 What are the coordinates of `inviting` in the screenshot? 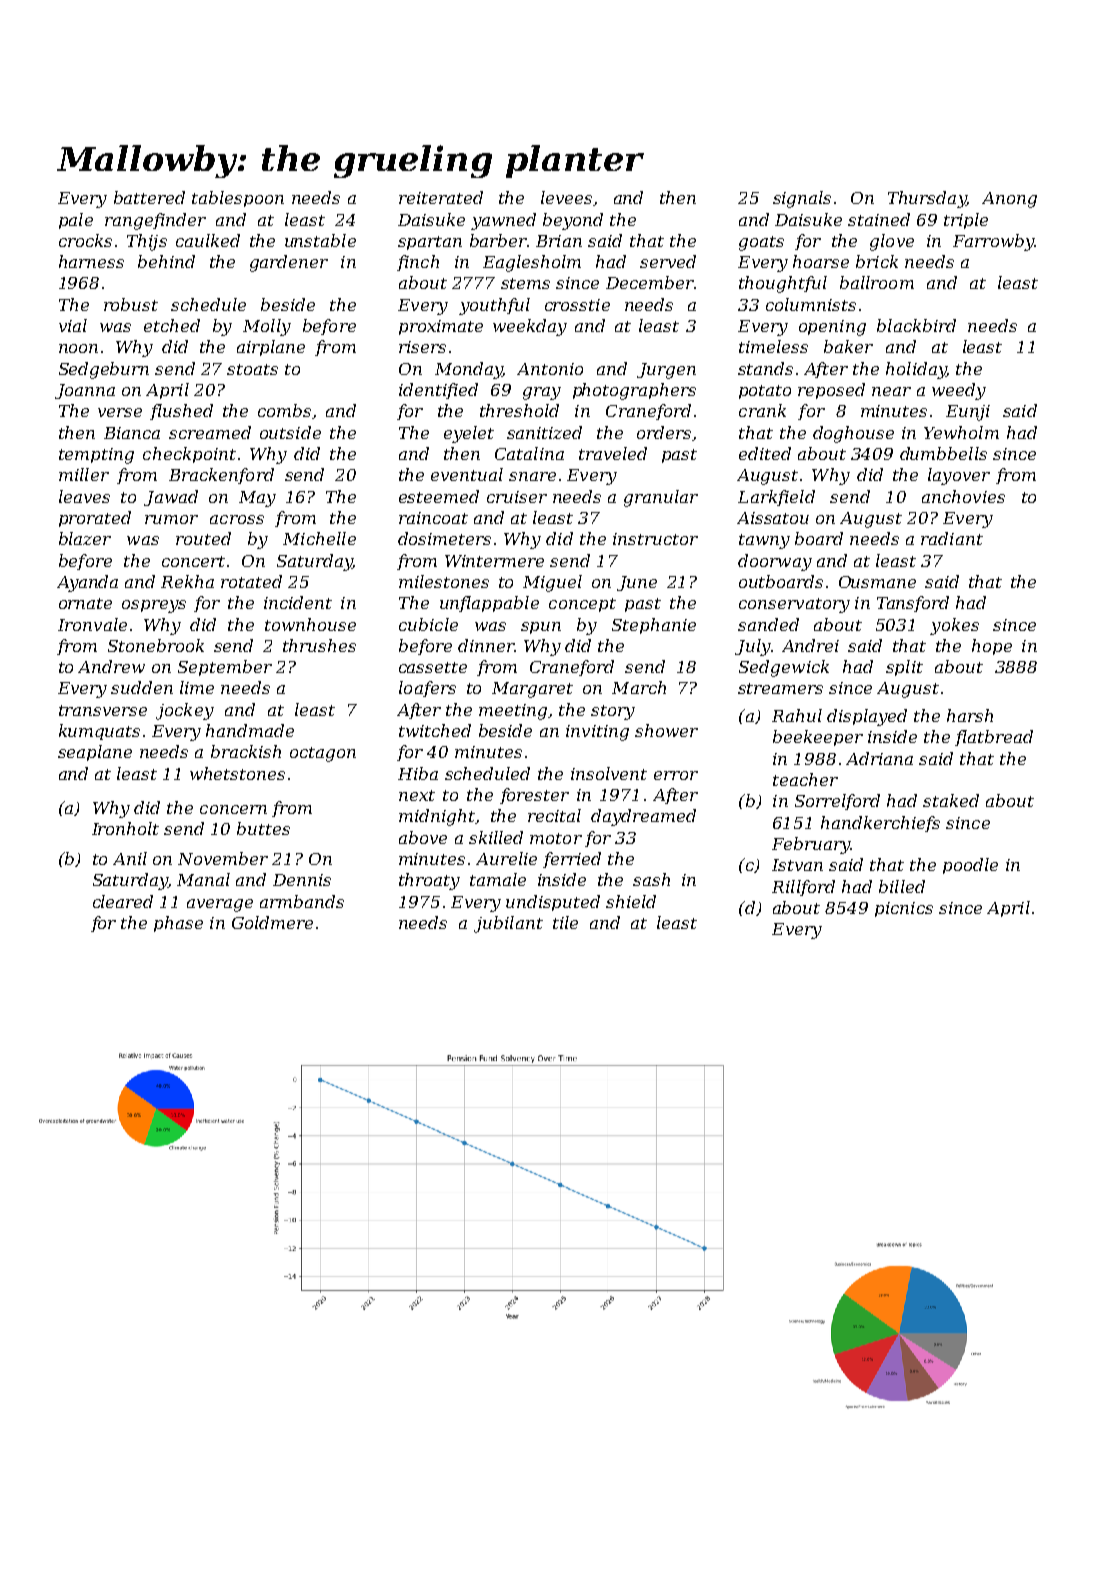 It's located at (597, 733).
